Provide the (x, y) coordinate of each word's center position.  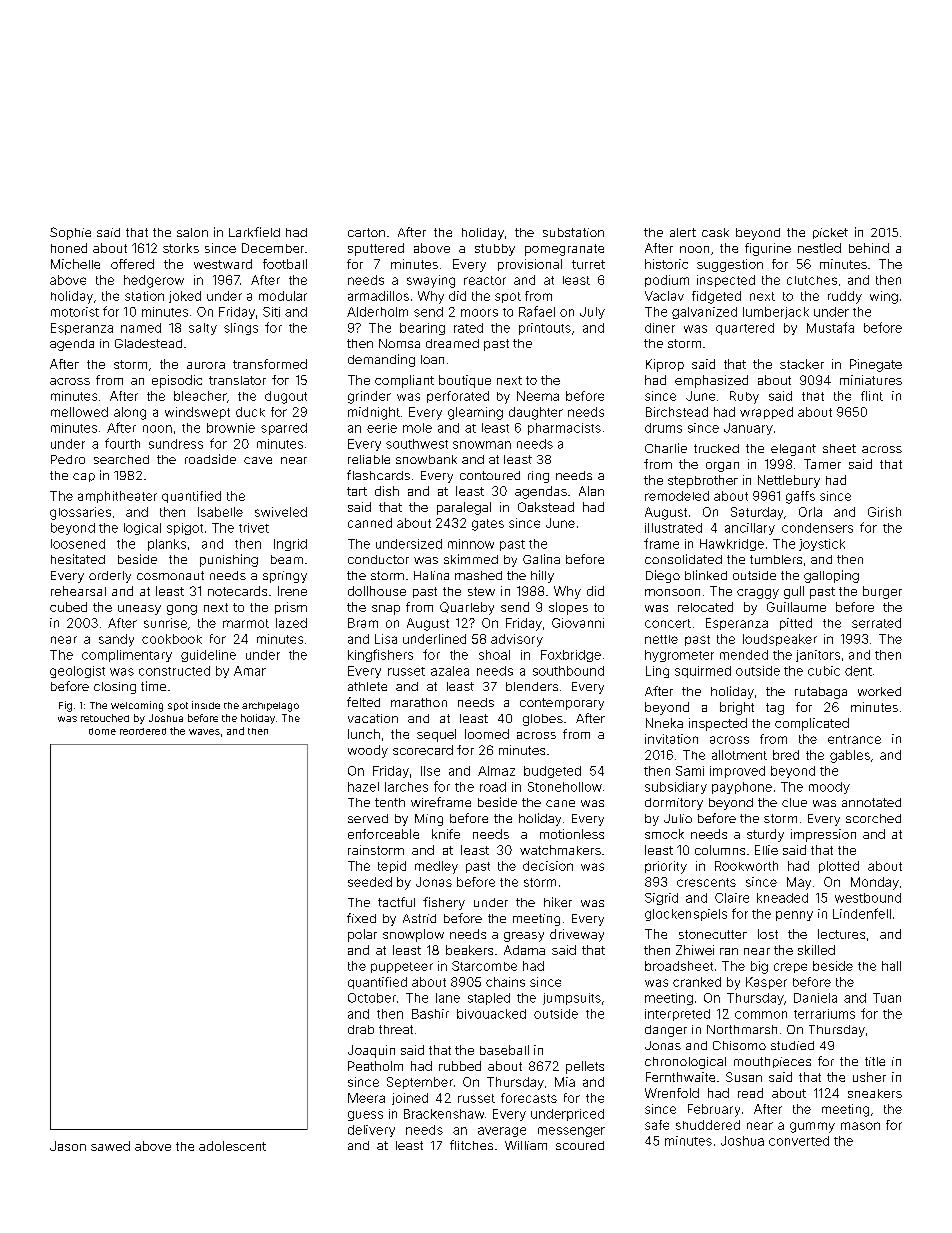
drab (361, 1029)
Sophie (70, 233)
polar (362, 935)
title (875, 1061)
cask (715, 232)
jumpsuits (572, 999)
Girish (884, 512)
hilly (542, 576)
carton (366, 232)
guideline (208, 656)
